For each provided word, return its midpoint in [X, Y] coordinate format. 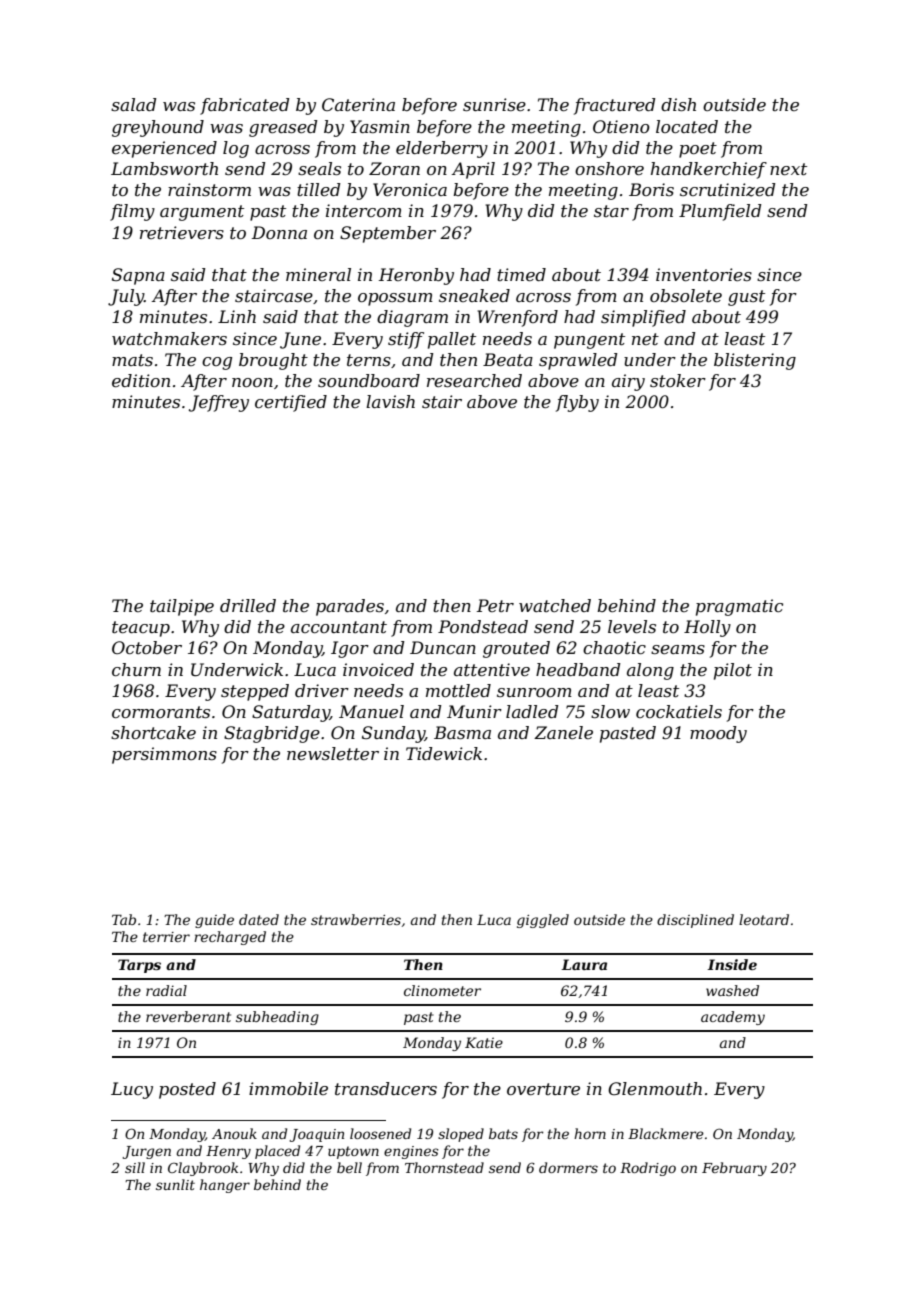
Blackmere [666, 1133]
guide [214, 921]
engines [411, 1152]
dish [678, 104]
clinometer [442, 990]
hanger [225, 1186]
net [645, 339]
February [734, 1169]
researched [474, 380]
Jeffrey [219, 403]
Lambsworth [164, 168]
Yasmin [380, 126]
